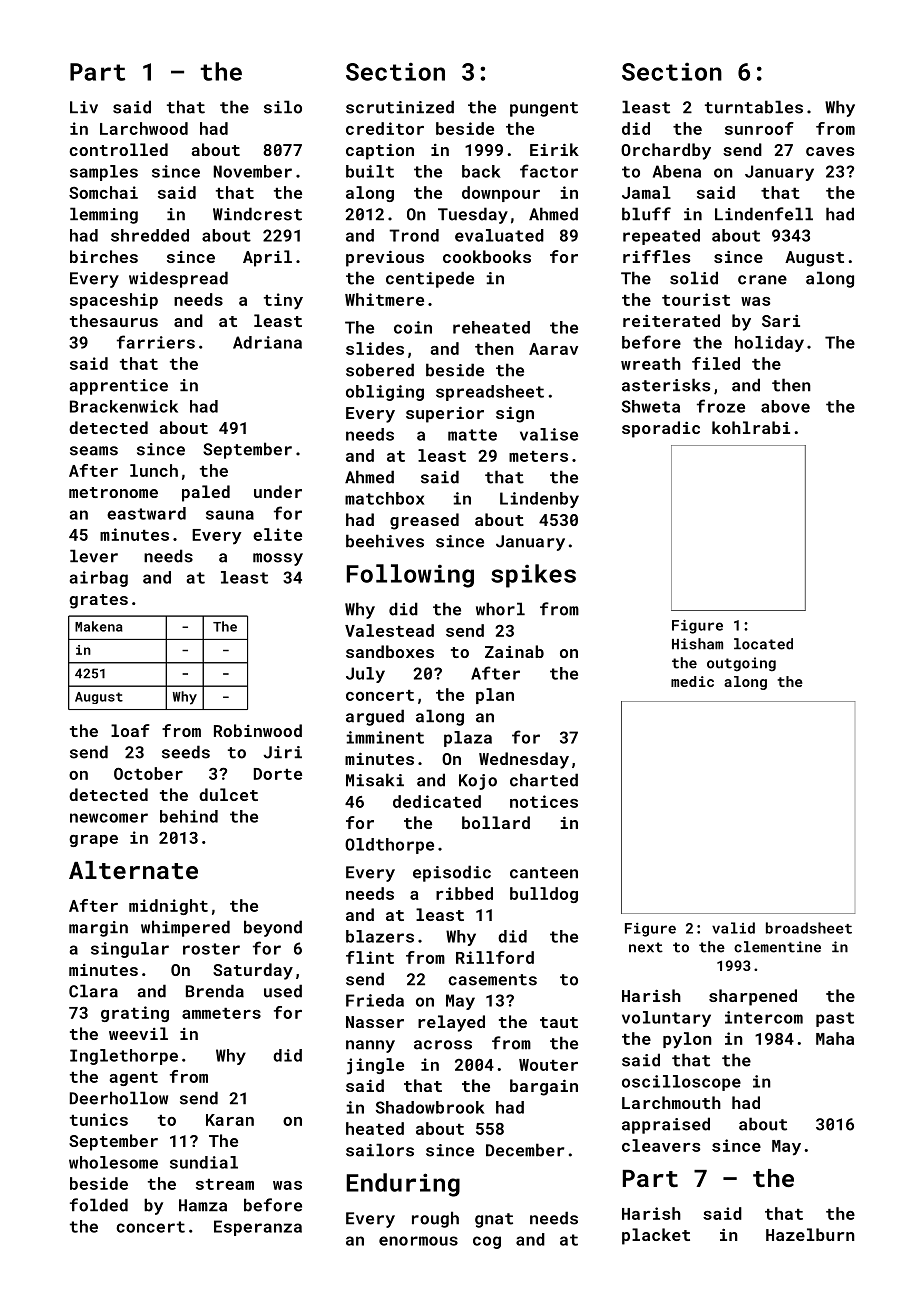  Describe the element at coordinates (539, 500) in the image. I see `Lindenby` at that location.
